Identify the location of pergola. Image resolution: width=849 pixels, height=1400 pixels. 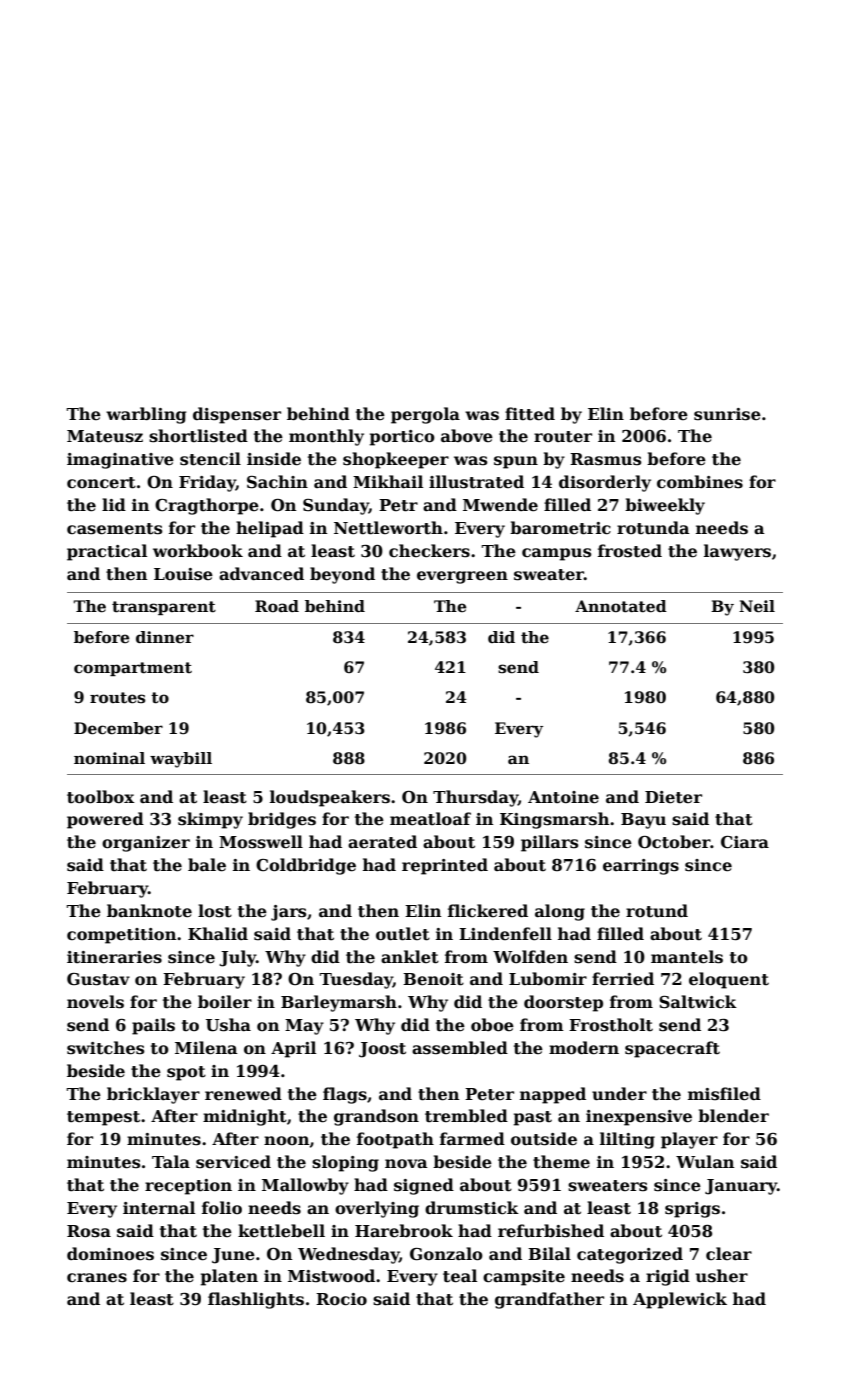
(425, 415).
